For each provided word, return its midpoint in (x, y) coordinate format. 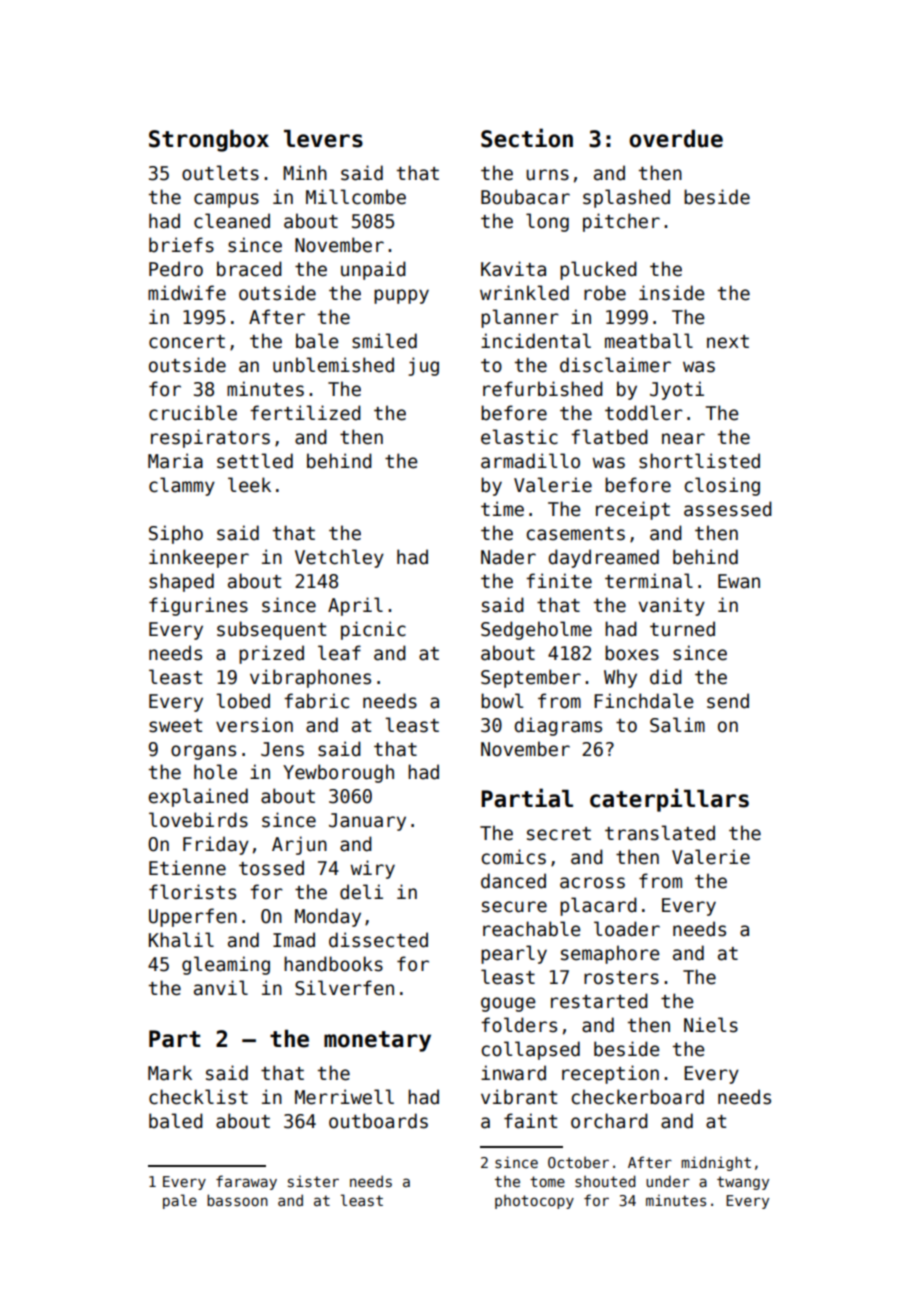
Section (527, 138)
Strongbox (209, 141)
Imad (294, 940)
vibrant (519, 1097)
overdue (676, 139)
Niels (711, 1025)
